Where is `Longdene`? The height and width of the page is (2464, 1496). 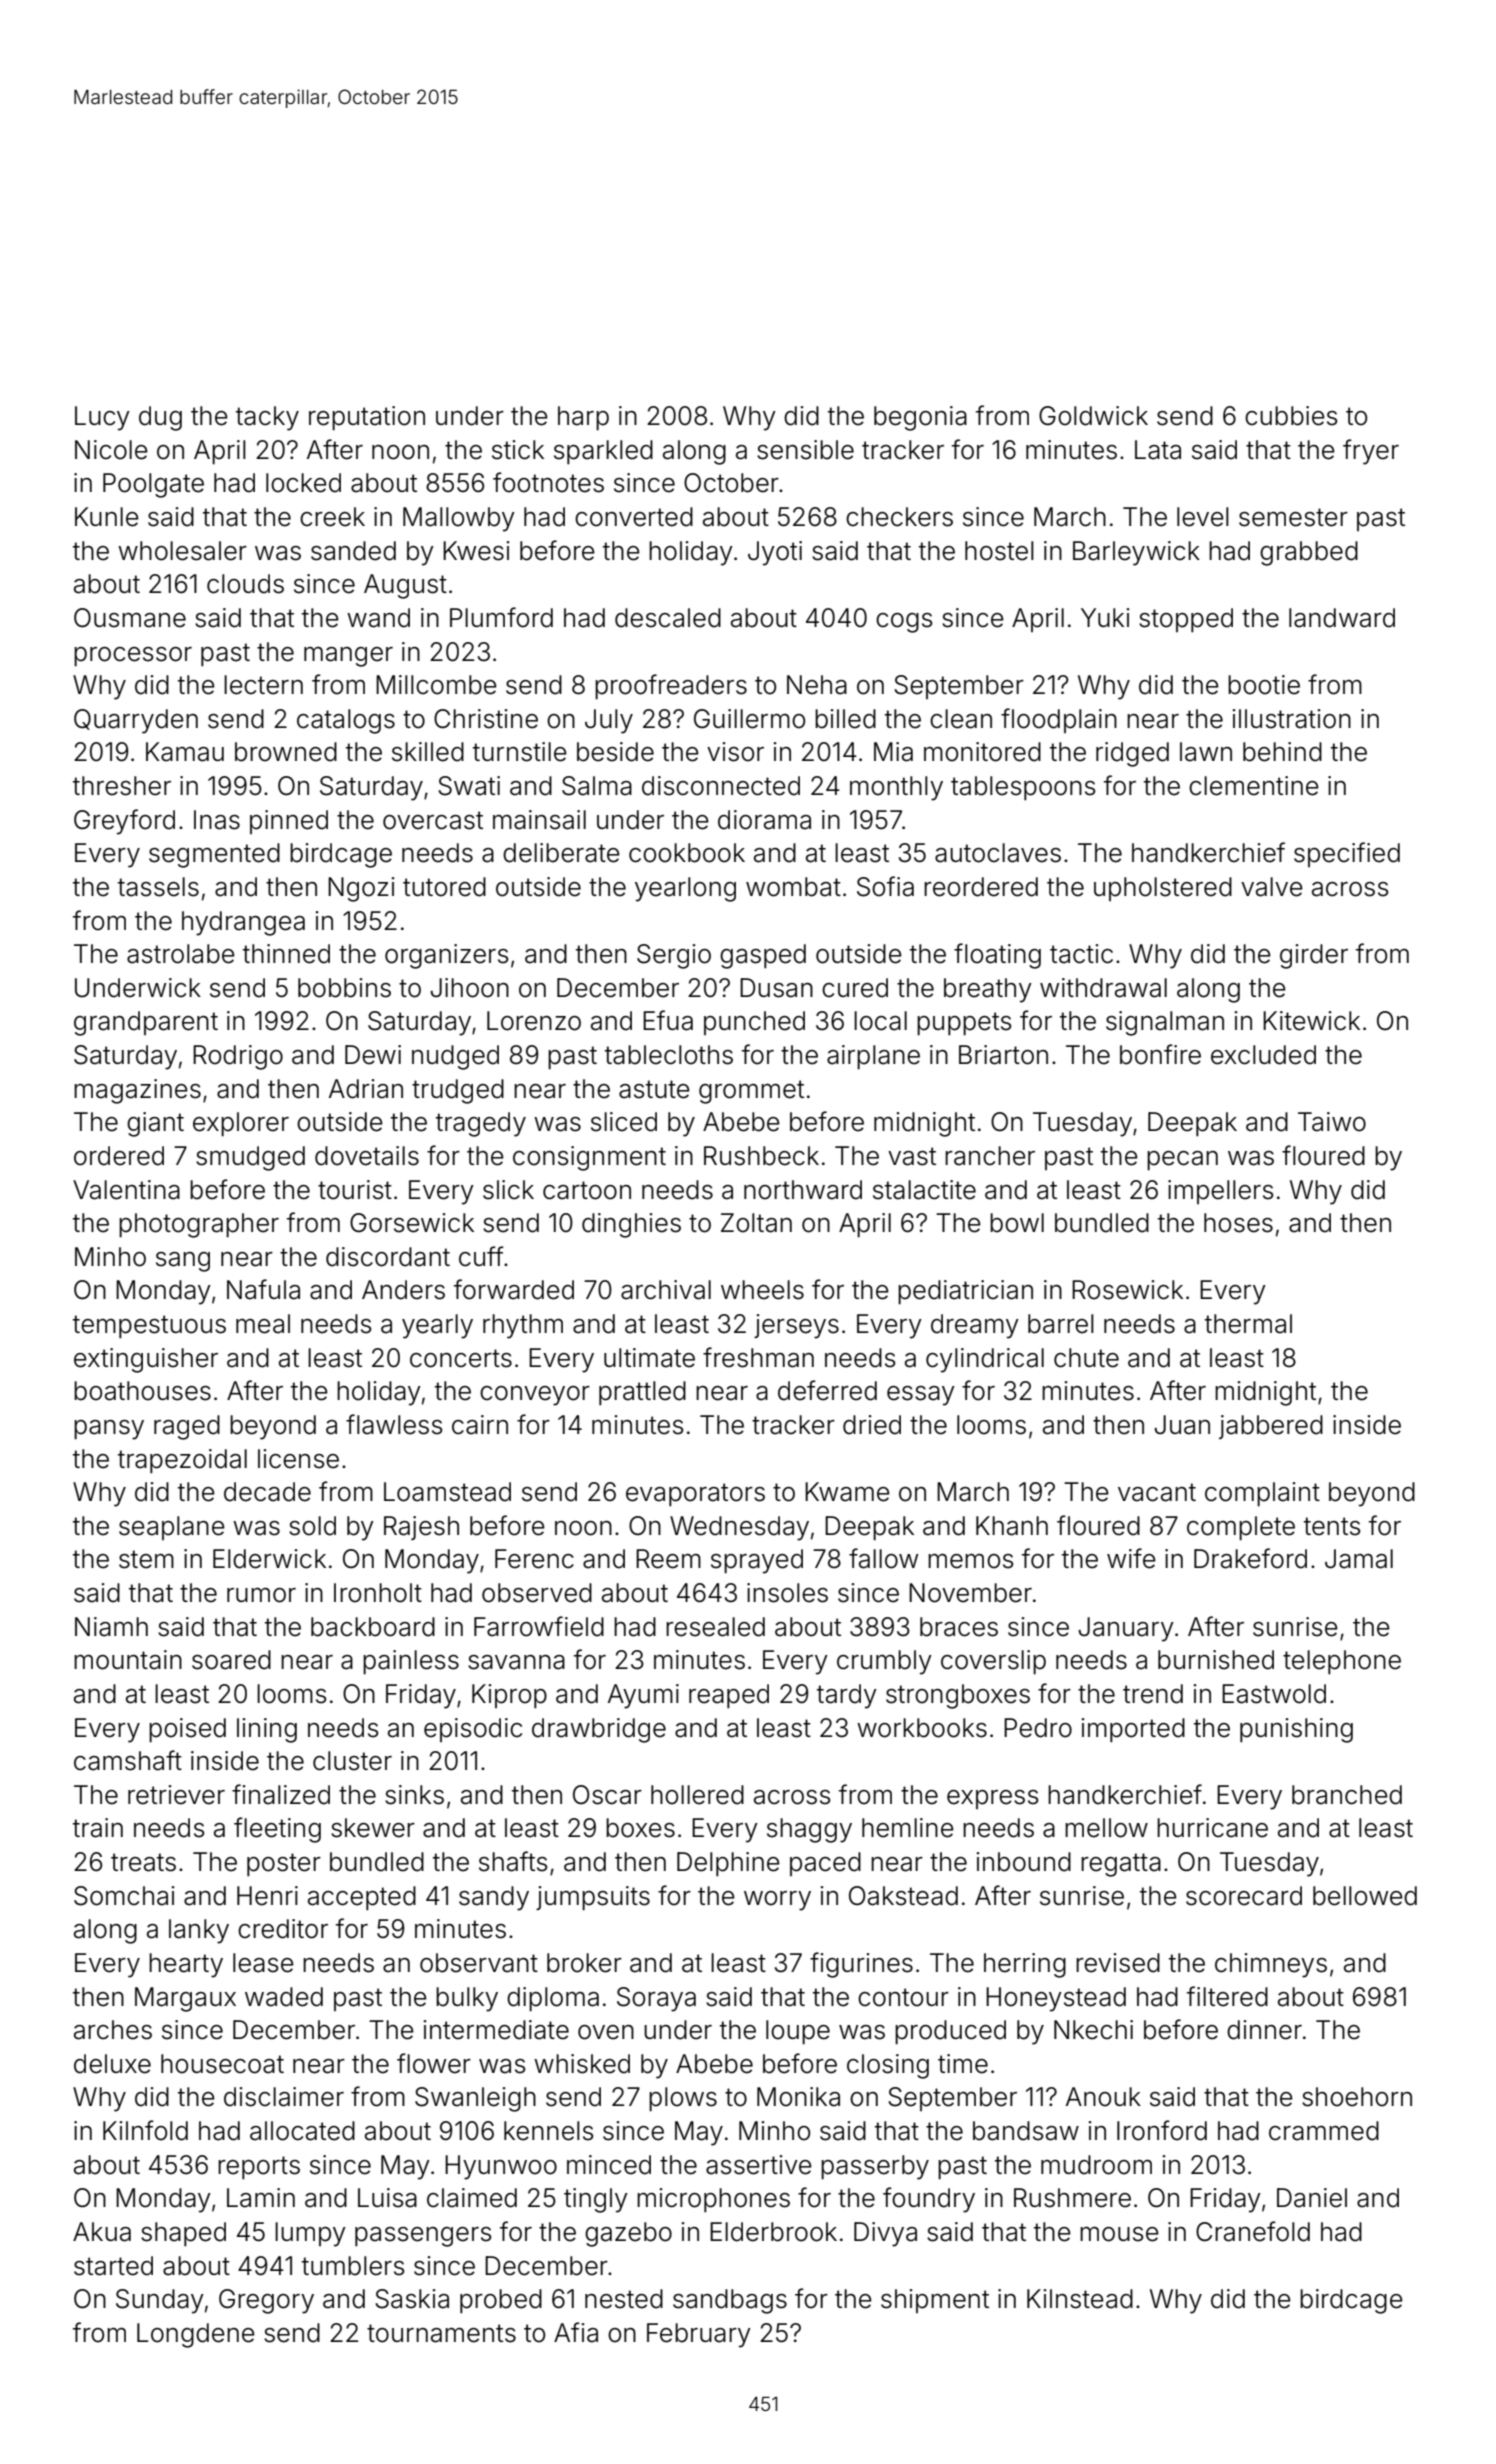
Longdene is located at coordinates (196, 2335).
